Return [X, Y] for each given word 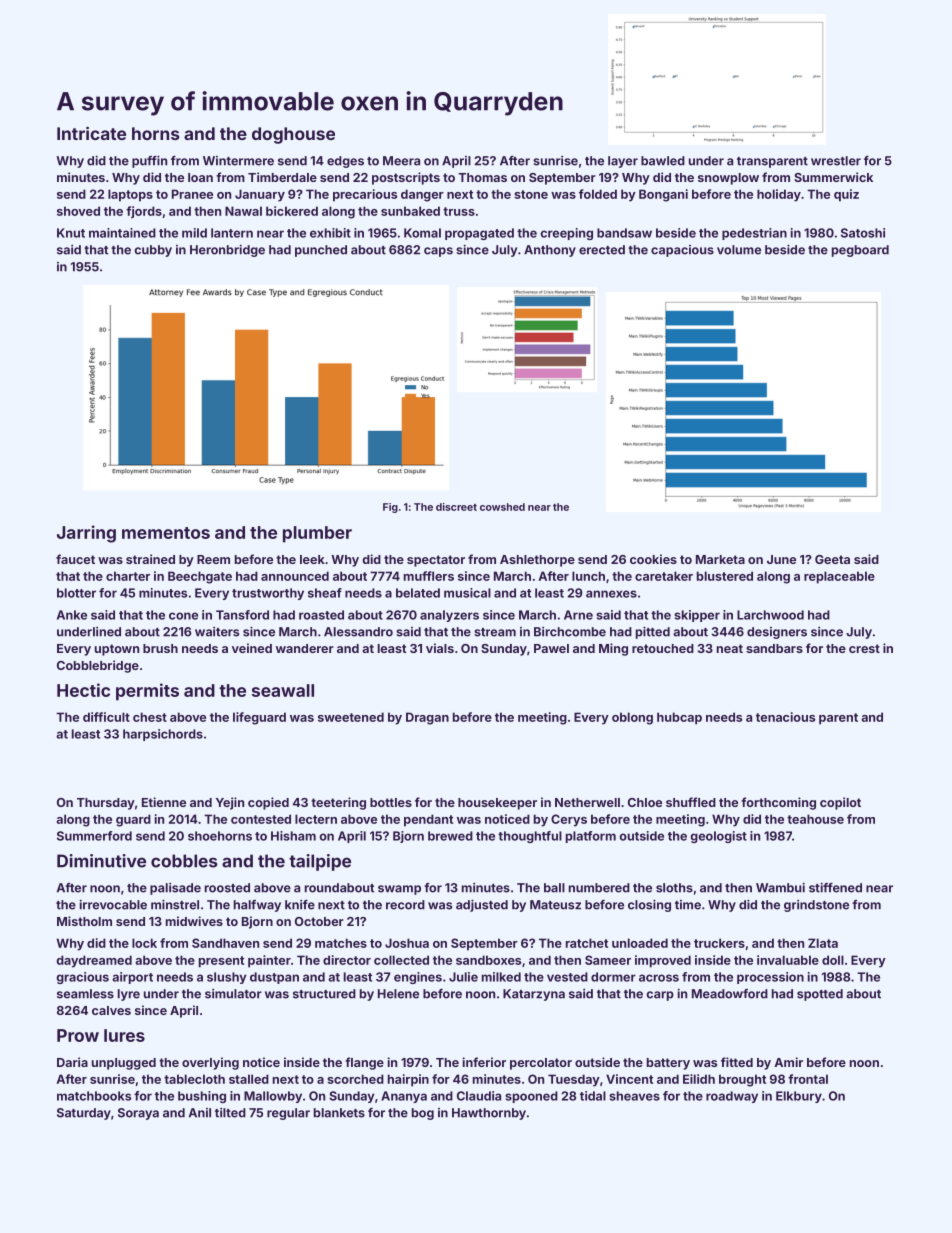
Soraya [138, 1114]
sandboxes [488, 960]
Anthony [550, 251]
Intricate [91, 133]
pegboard [860, 251]
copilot [840, 803]
